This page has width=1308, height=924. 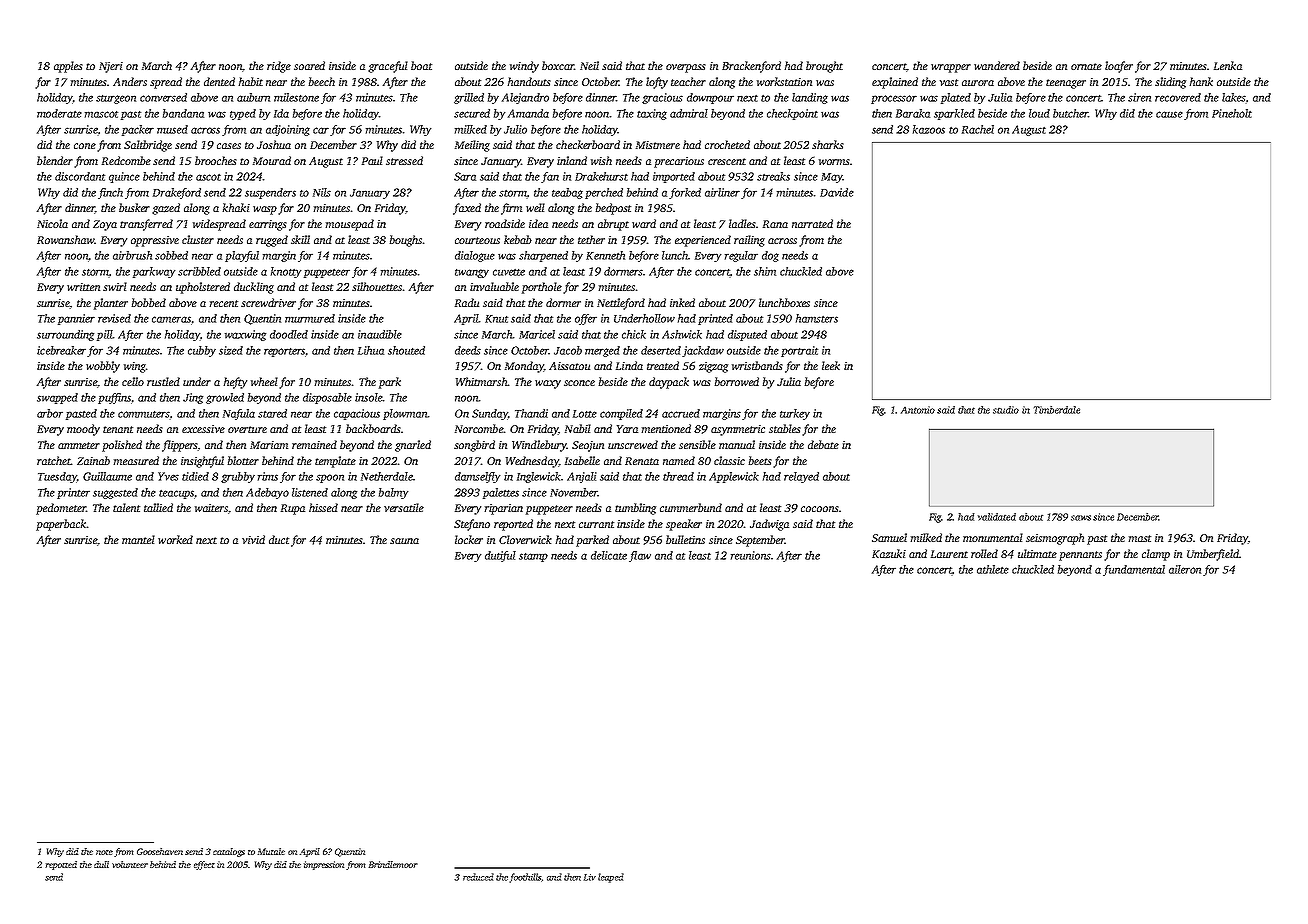 What do you see at coordinates (515, 129) in the page?
I see `Julio` at bounding box center [515, 129].
